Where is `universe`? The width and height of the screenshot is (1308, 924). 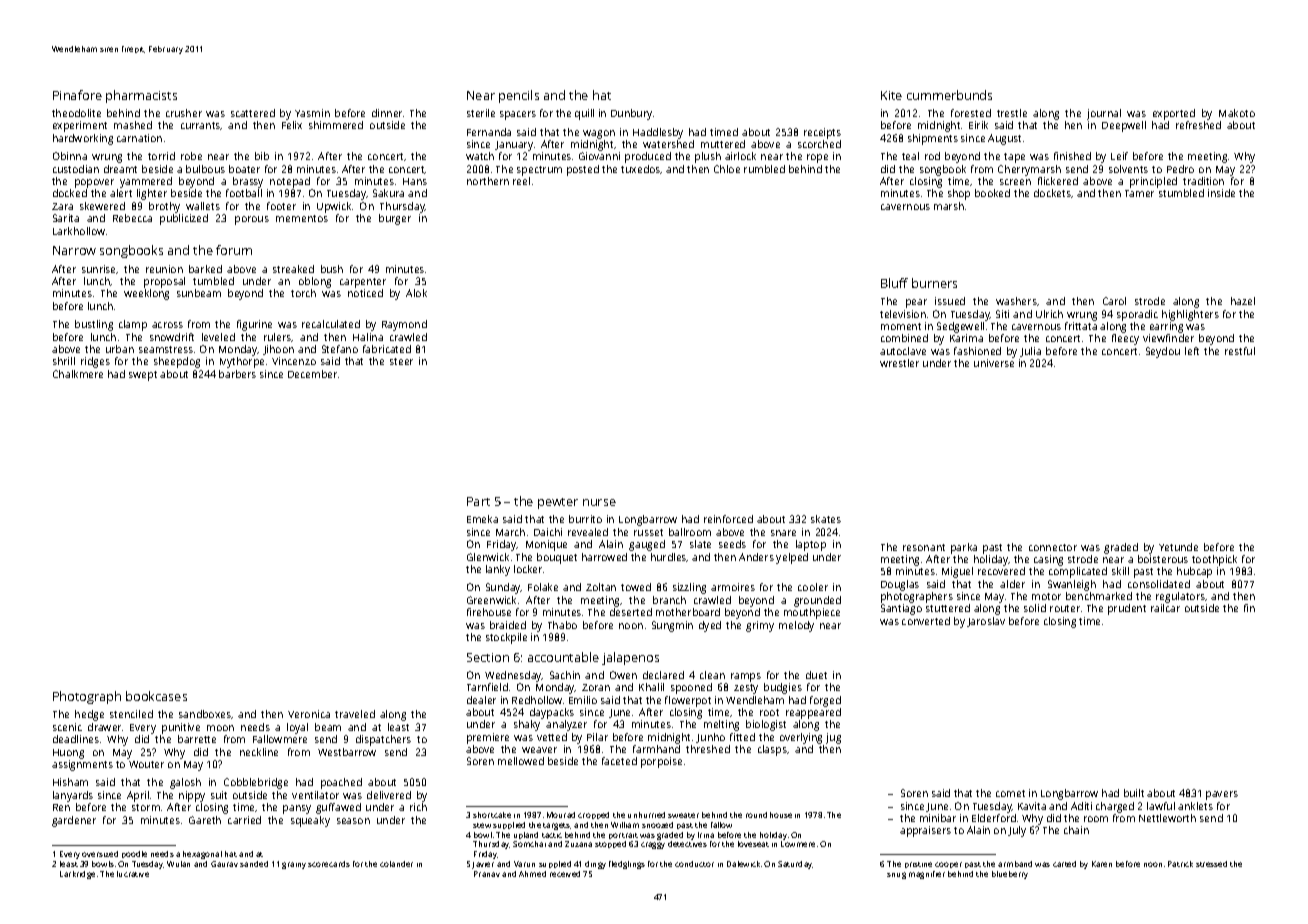 universe is located at coordinates (994, 363).
